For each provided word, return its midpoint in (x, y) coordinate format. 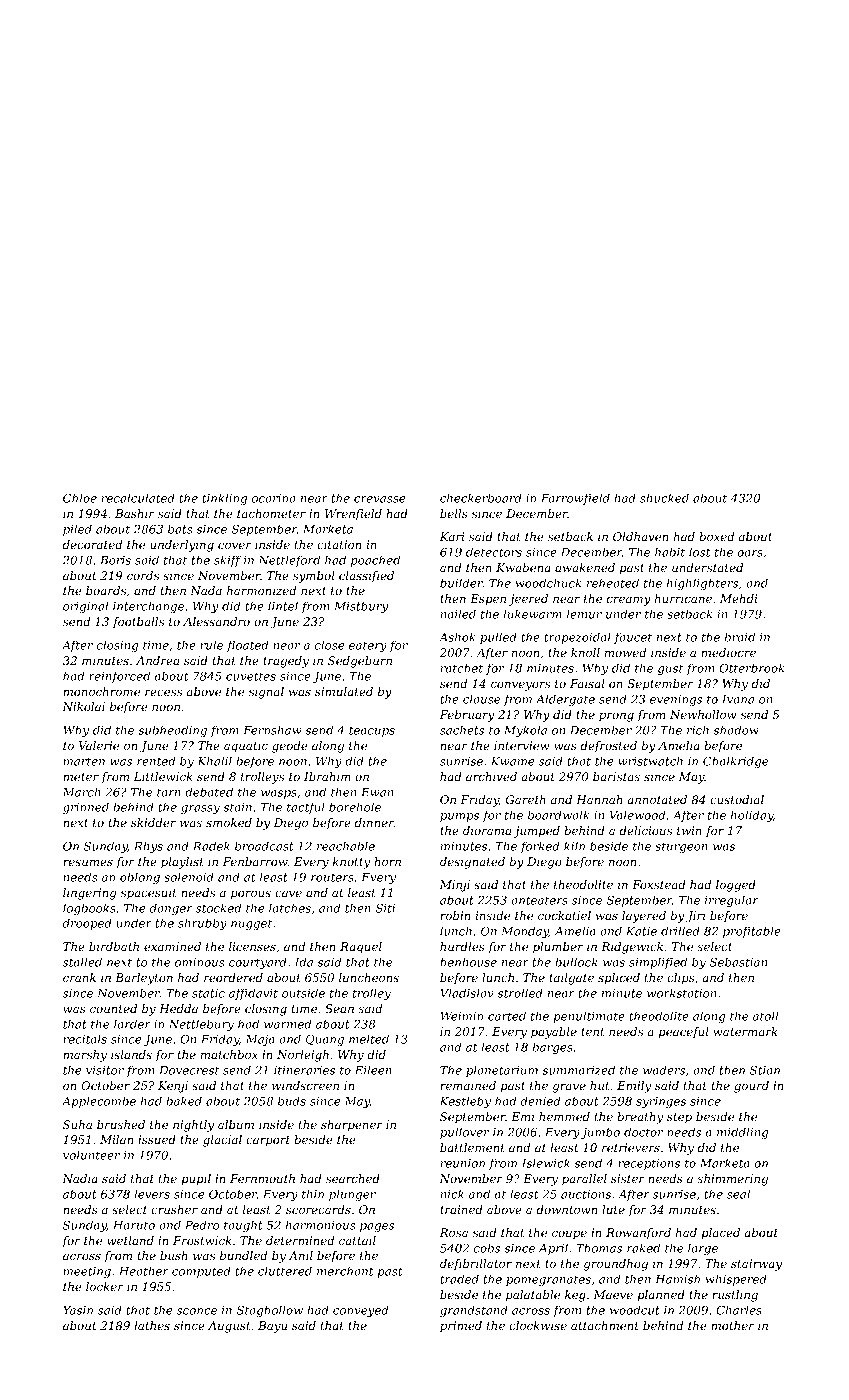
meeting (87, 1272)
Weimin (462, 1016)
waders (664, 1070)
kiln (574, 846)
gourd (751, 1087)
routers (332, 877)
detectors (494, 552)
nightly (193, 1126)
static (208, 993)
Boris (115, 560)
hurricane (683, 598)
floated (247, 646)
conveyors (520, 686)
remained (468, 1085)
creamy (629, 601)
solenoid (189, 877)
